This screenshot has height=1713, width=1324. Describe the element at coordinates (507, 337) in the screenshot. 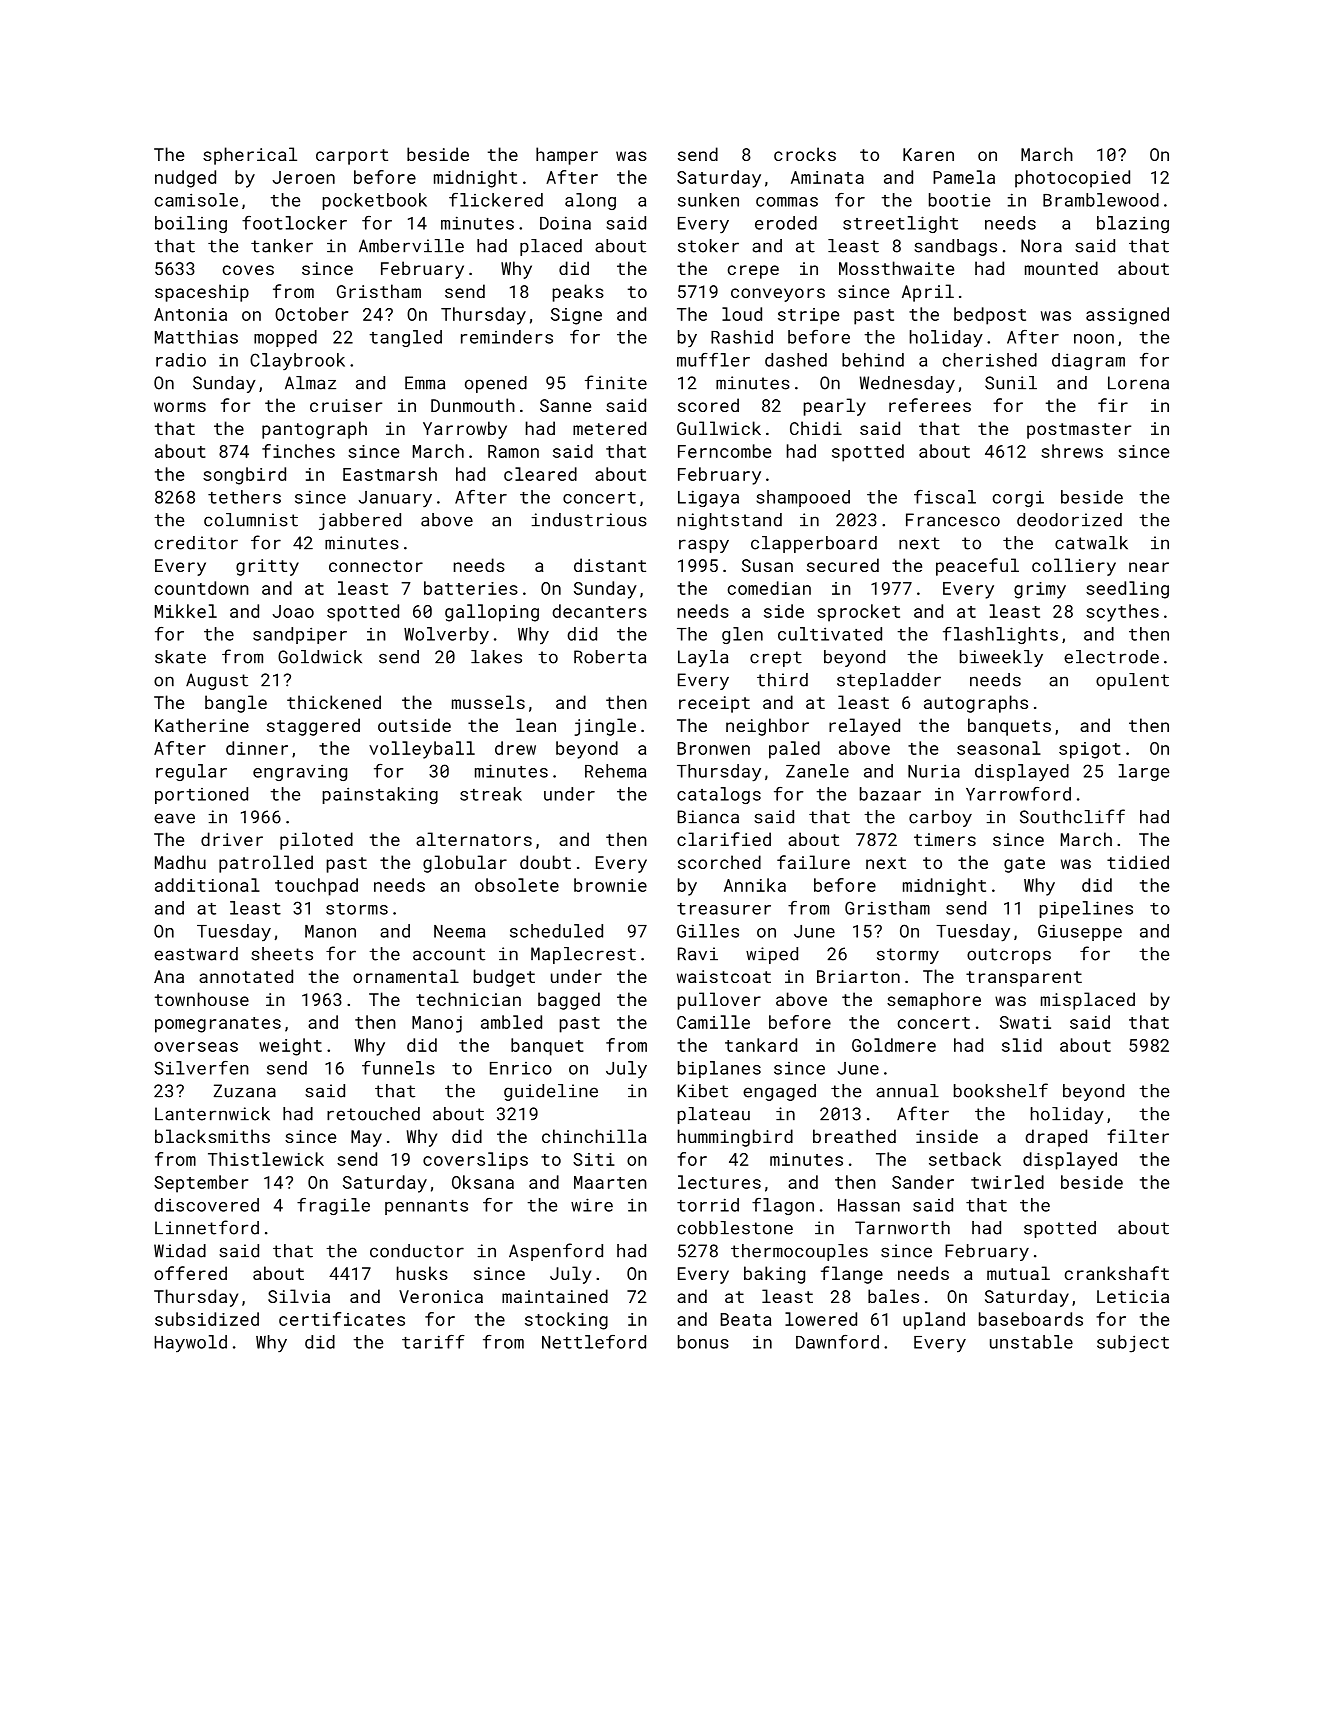

I see `reminders` at that location.
